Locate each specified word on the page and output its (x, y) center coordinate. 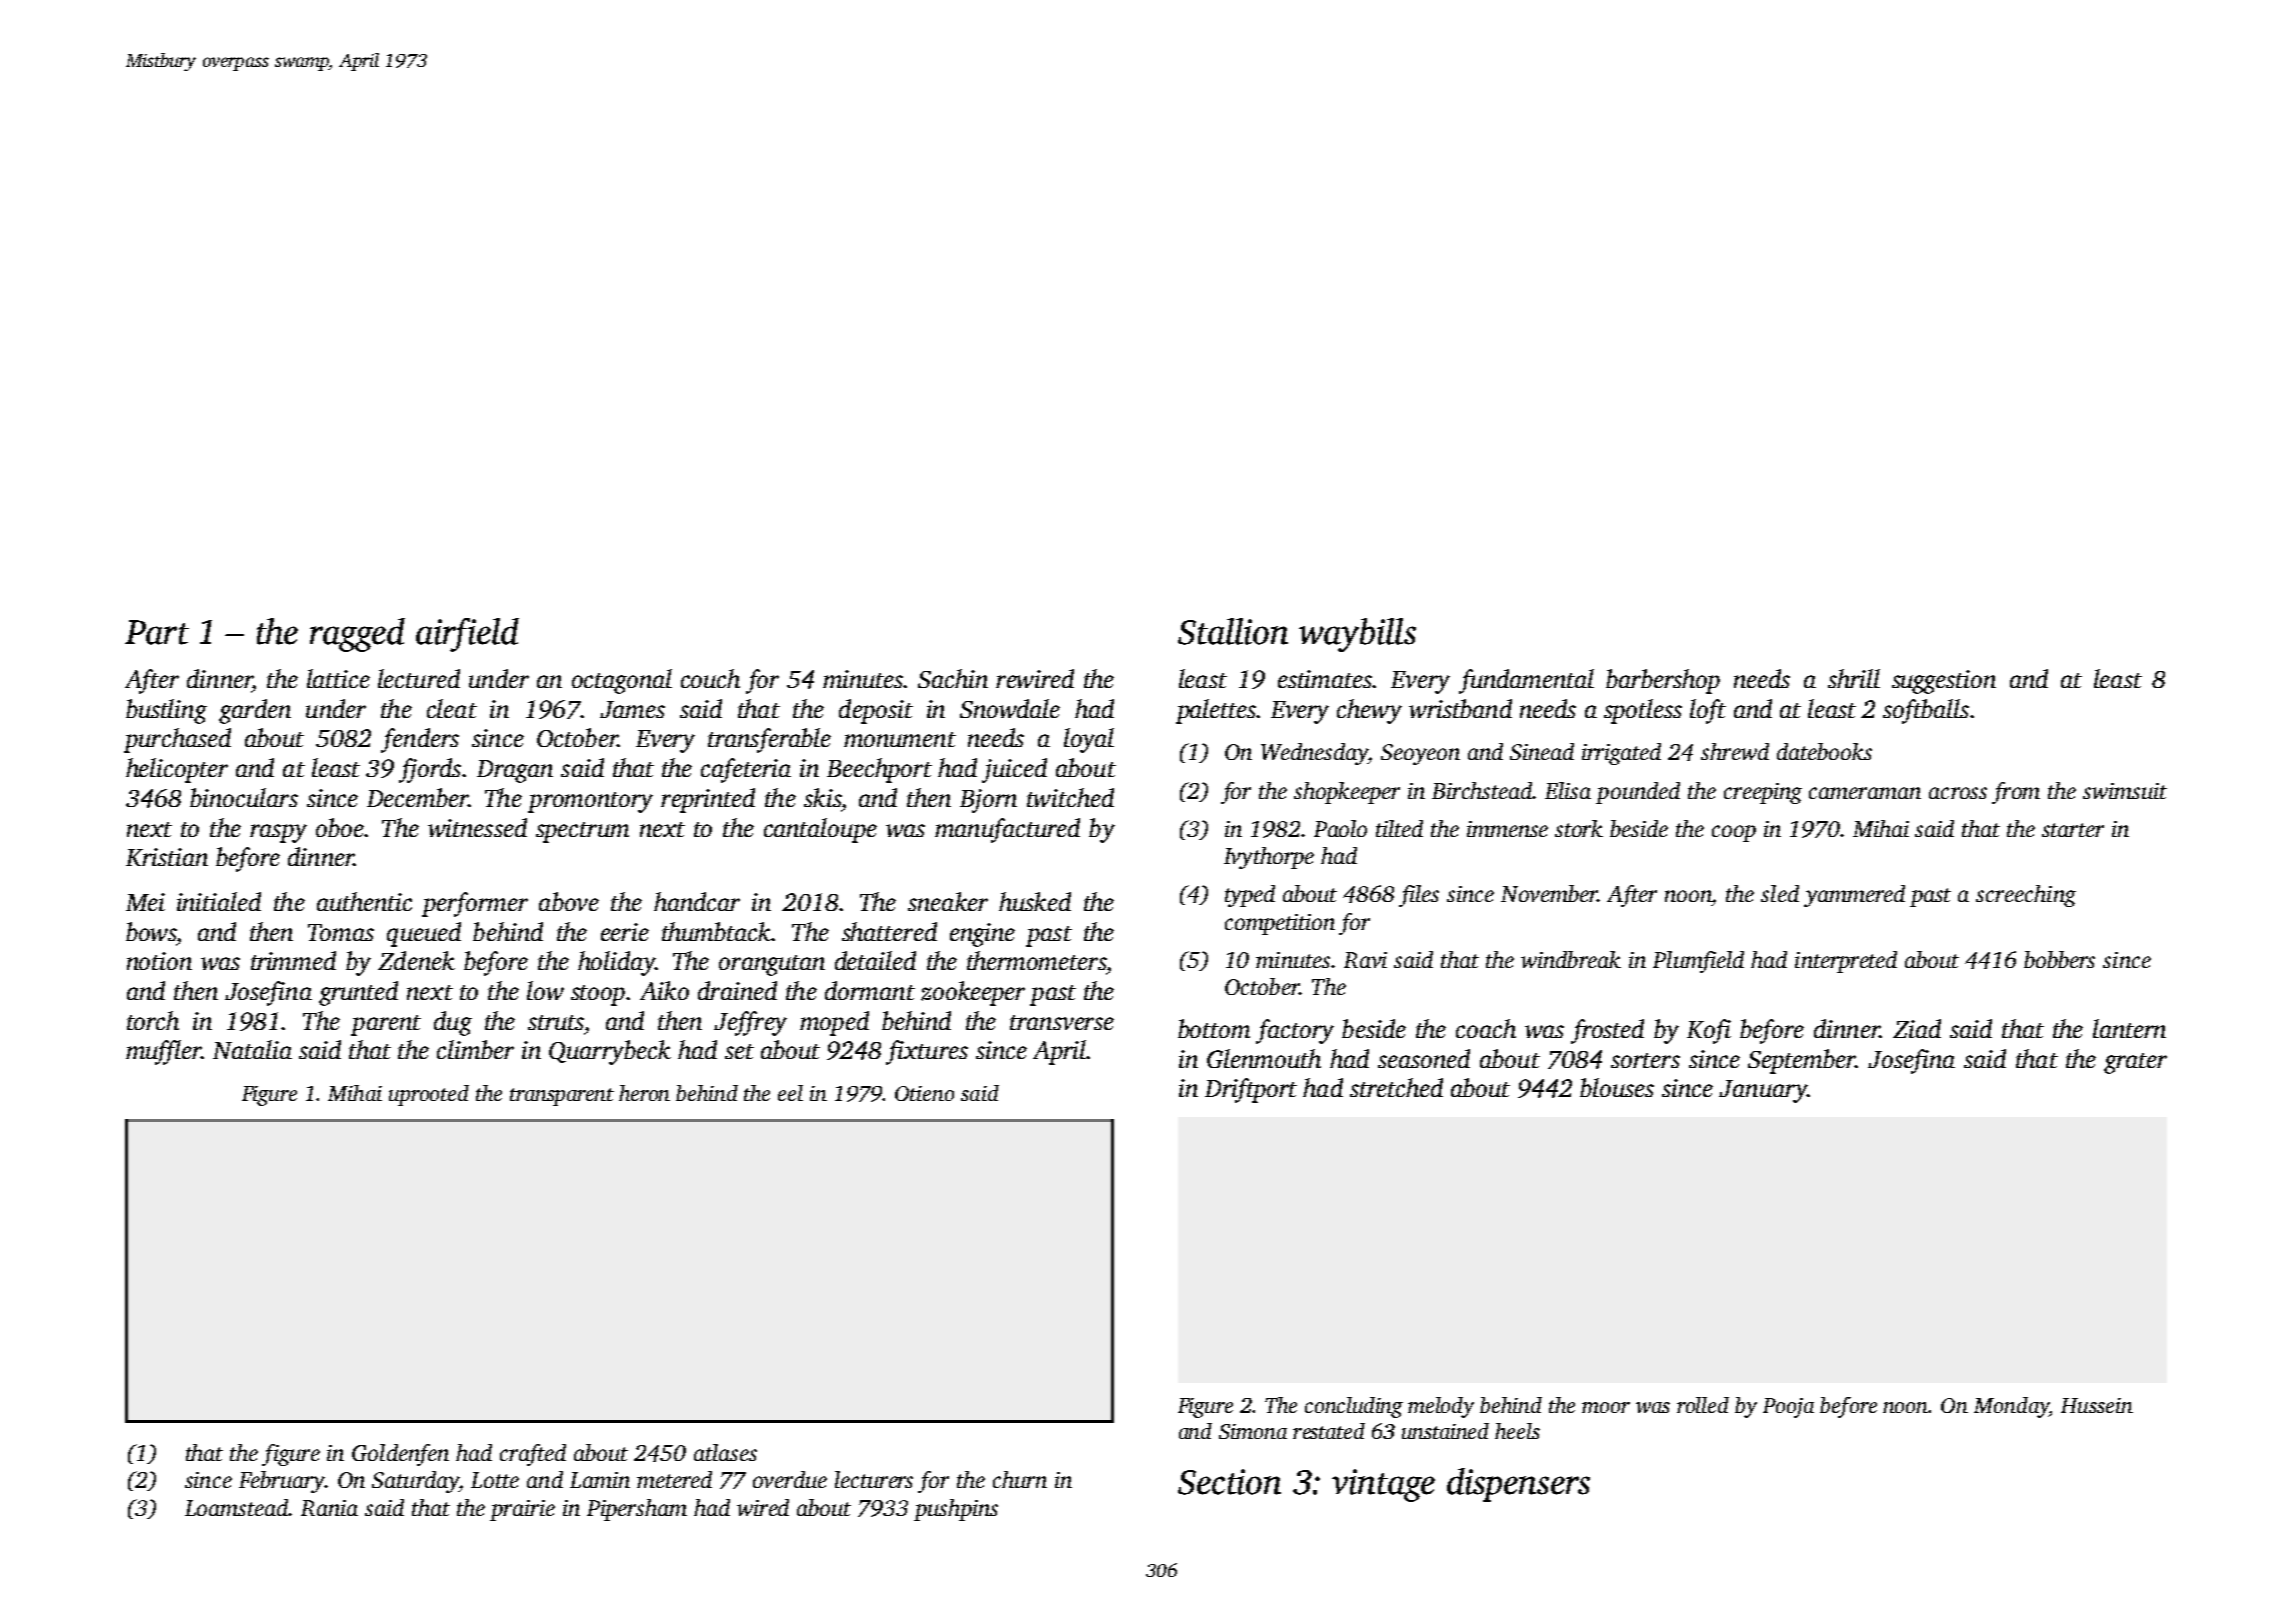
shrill (1854, 678)
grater (2135, 1063)
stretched (1396, 1087)
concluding (1354, 1407)
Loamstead (236, 1507)
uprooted (429, 1095)
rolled (1703, 1405)
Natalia (252, 1049)
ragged (357, 635)
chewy (1369, 711)
